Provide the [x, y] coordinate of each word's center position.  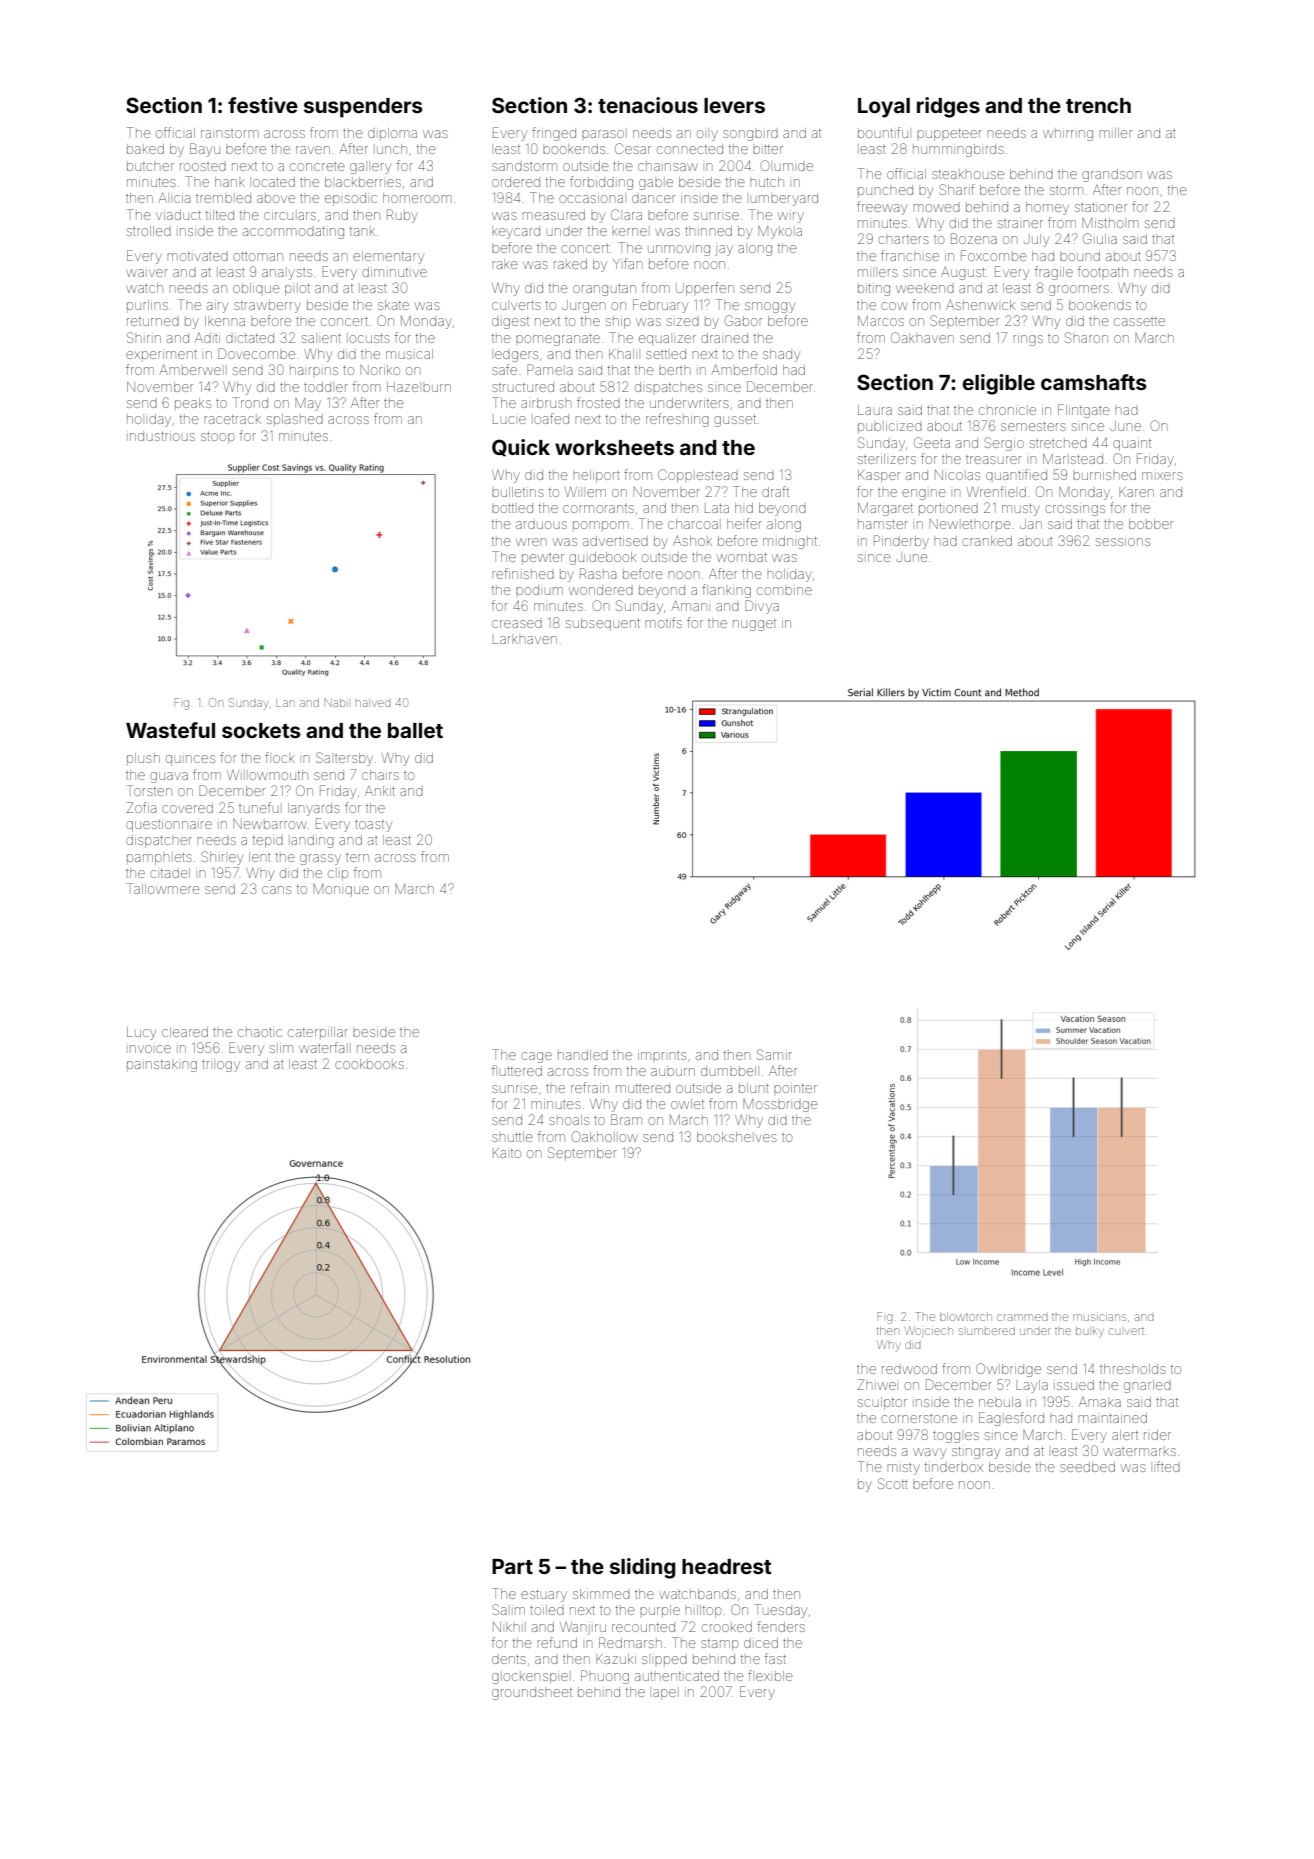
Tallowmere [163, 888]
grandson [1111, 175]
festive [263, 105]
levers [734, 105]
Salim [508, 1609]
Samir [774, 1054]
